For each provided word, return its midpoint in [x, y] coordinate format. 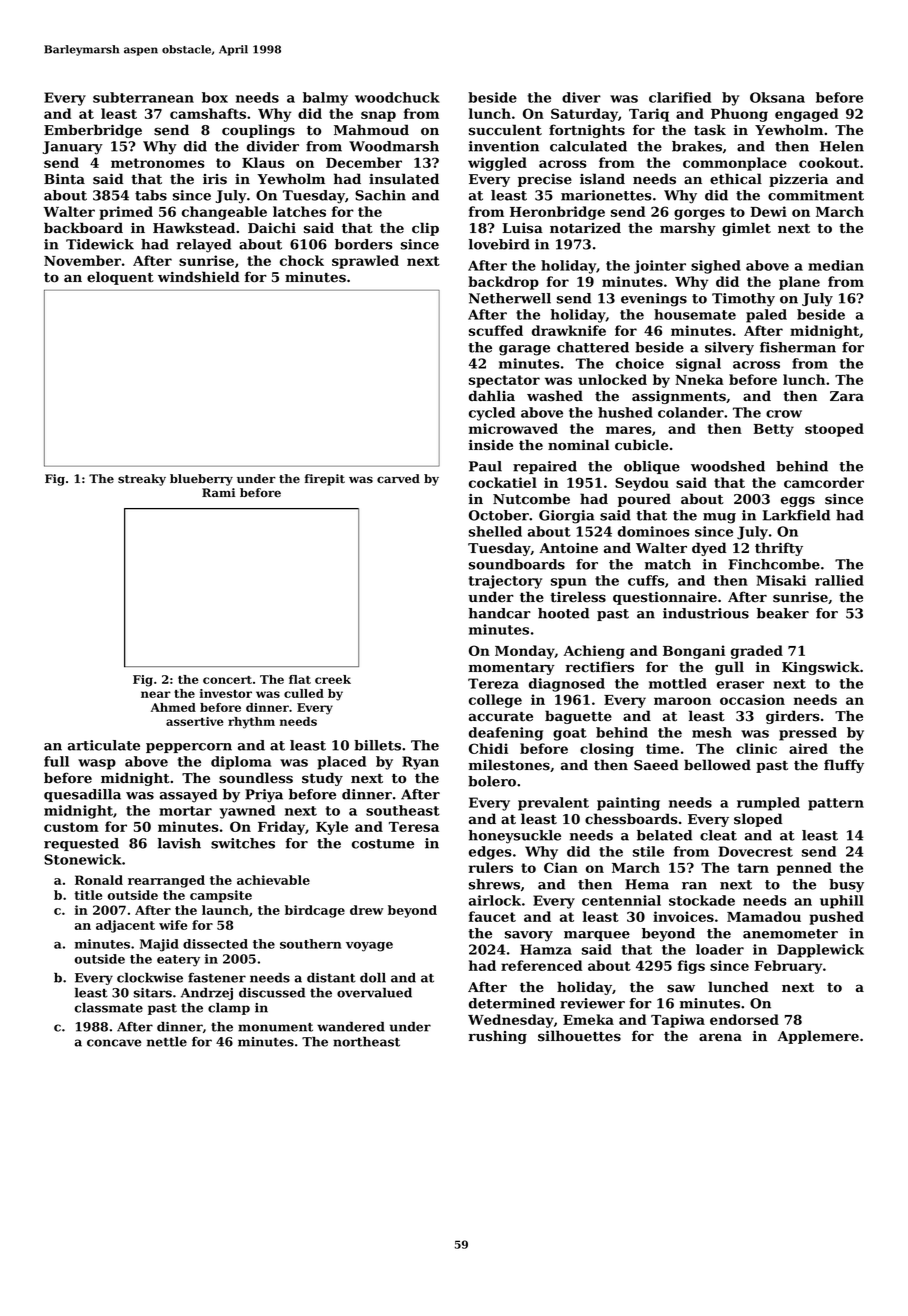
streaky [142, 480]
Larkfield [796, 515]
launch [225, 910]
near [156, 694]
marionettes [606, 195]
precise [545, 180]
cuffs [646, 580]
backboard [83, 228]
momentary [512, 669]
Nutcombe [531, 499]
